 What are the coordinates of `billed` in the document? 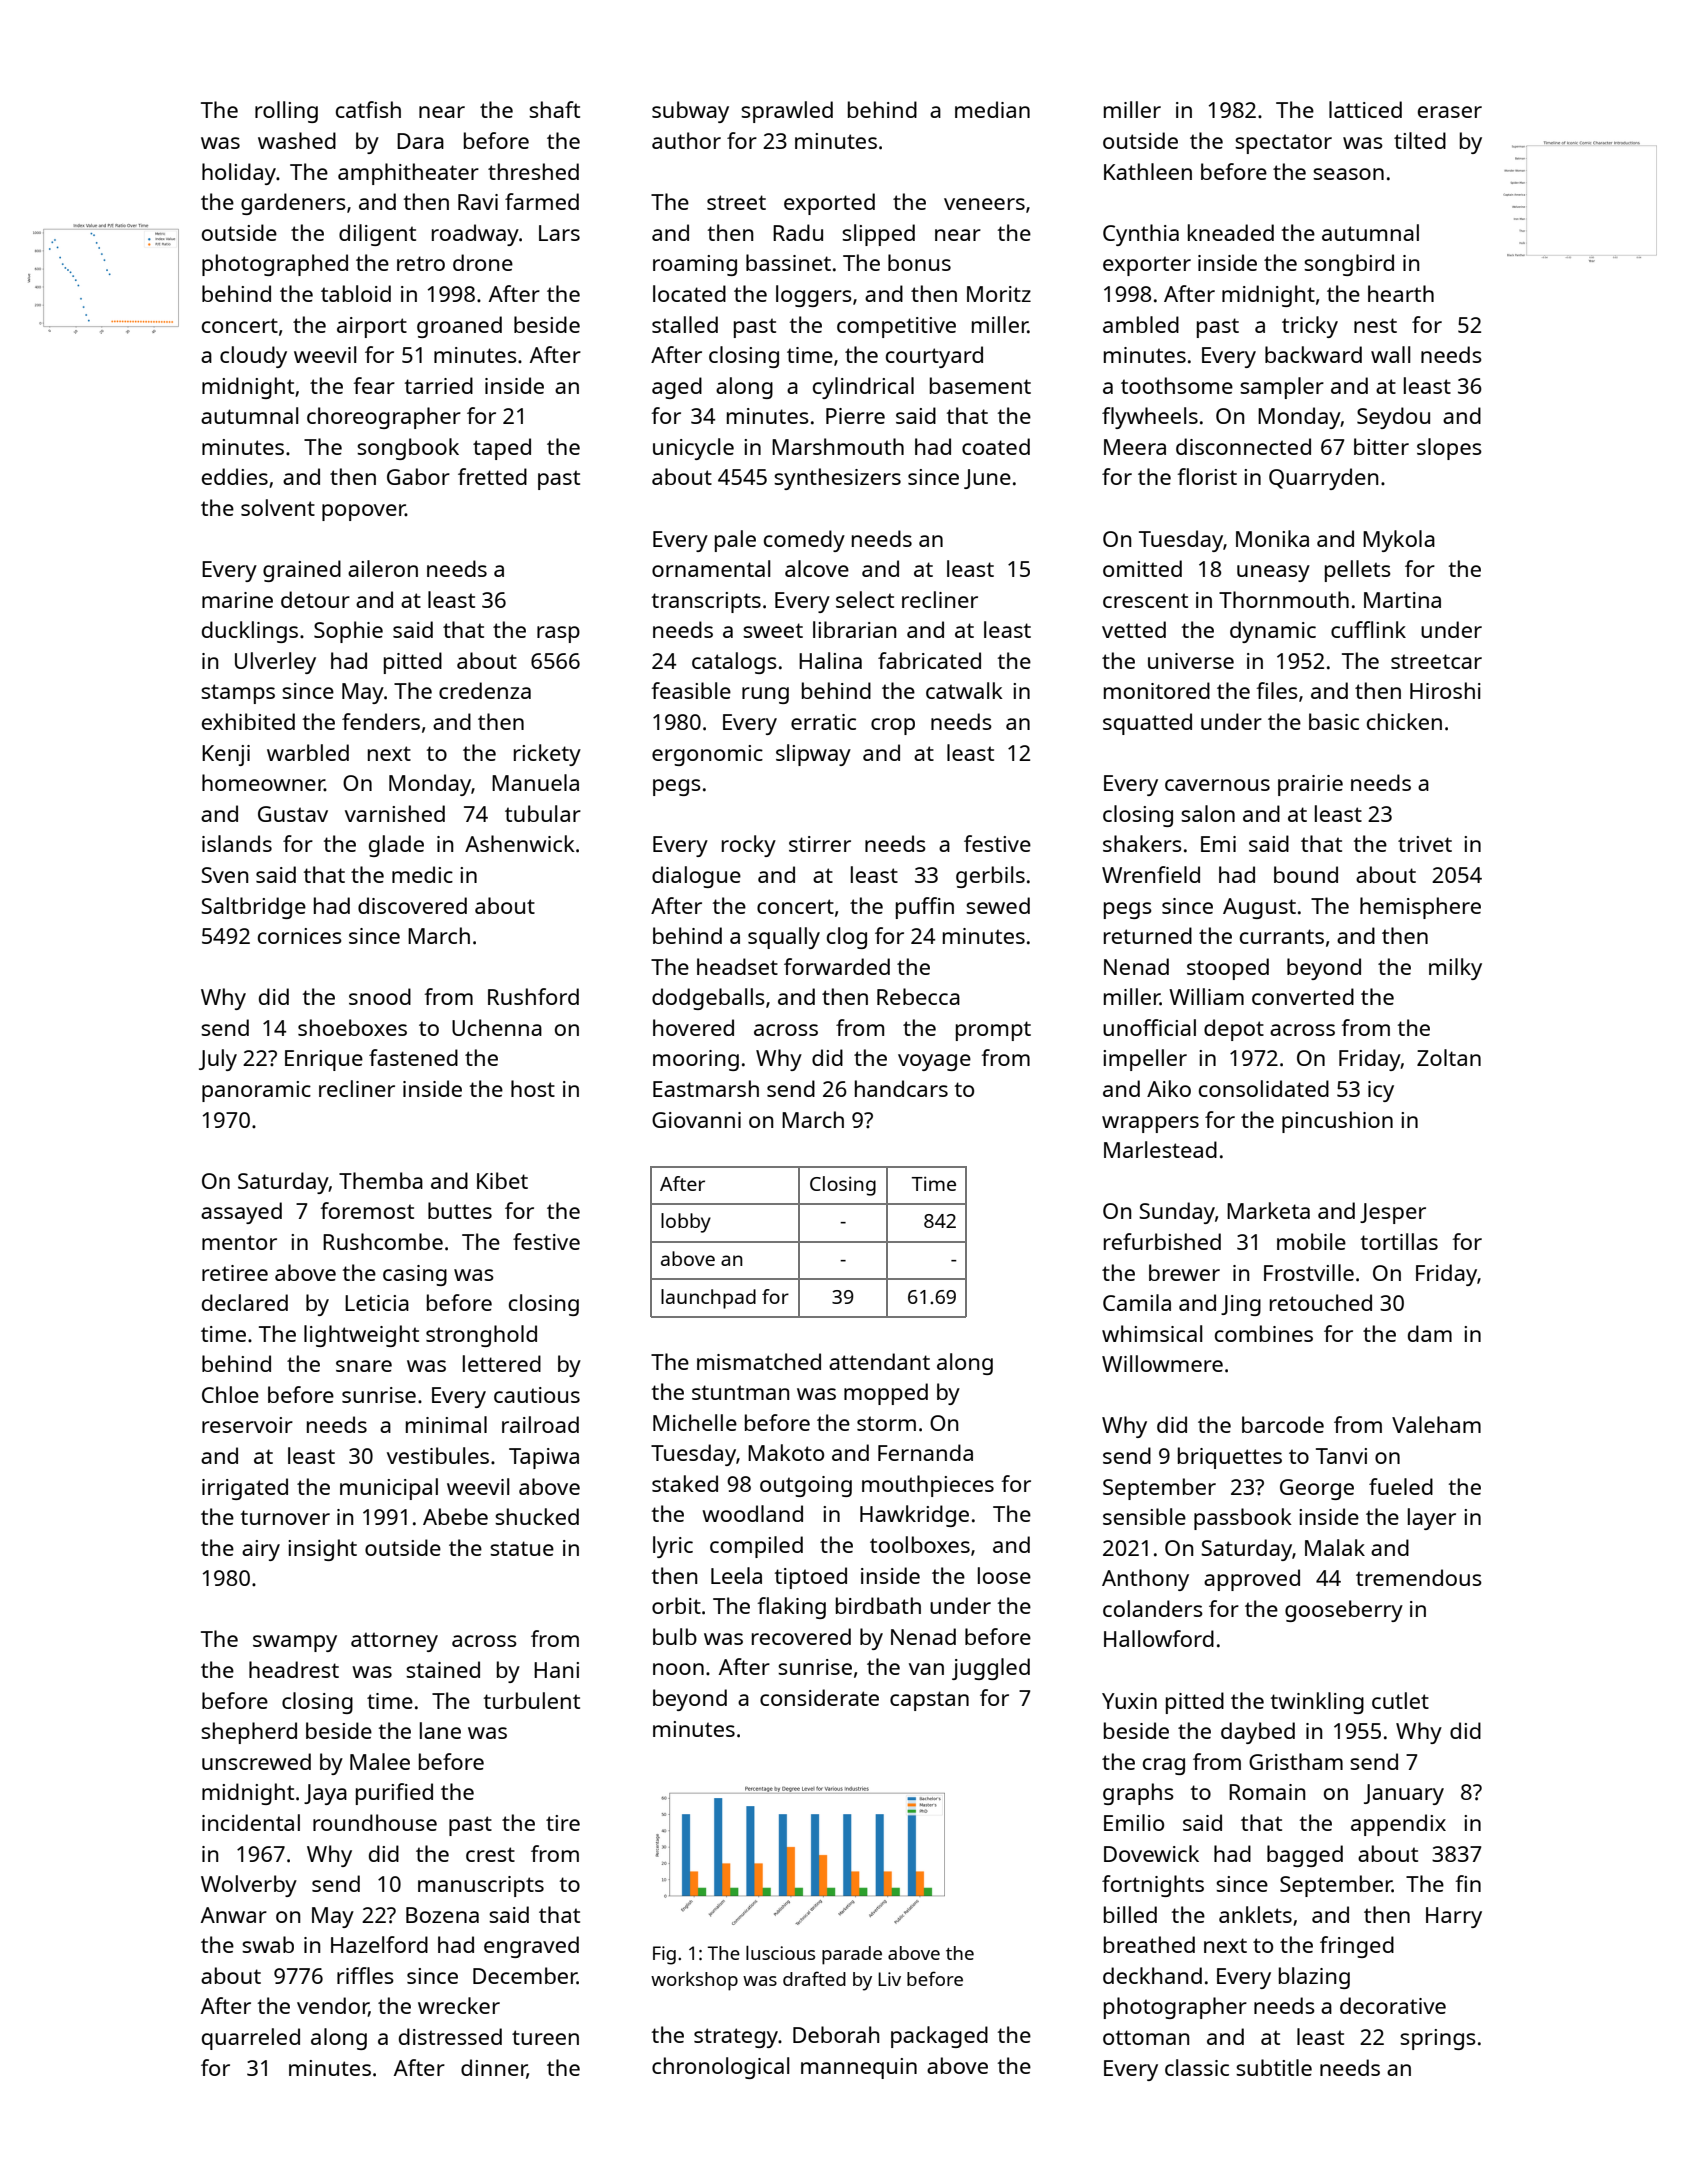 It's located at (1130, 1914).
